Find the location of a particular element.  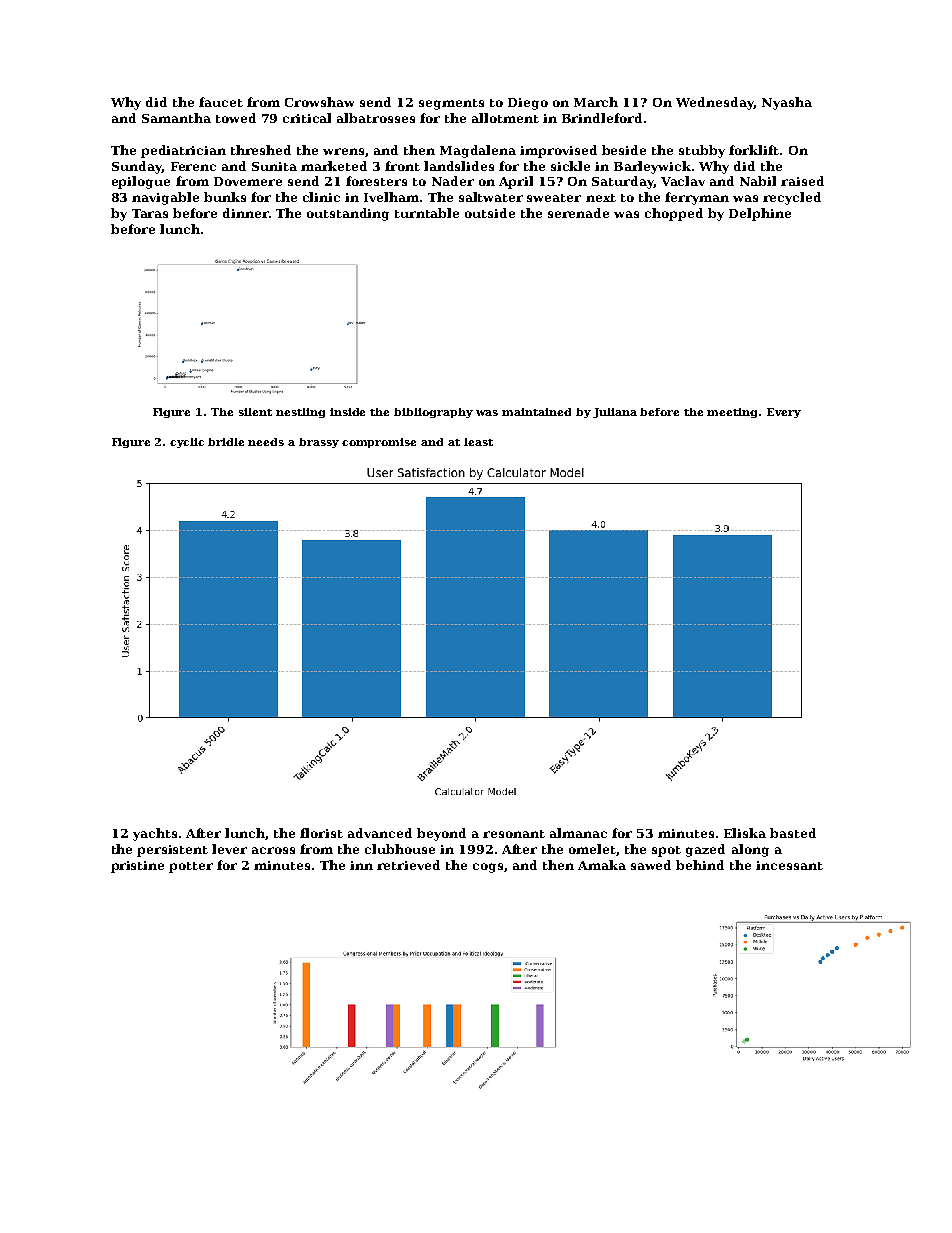

pediatrician is located at coordinates (183, 151).
